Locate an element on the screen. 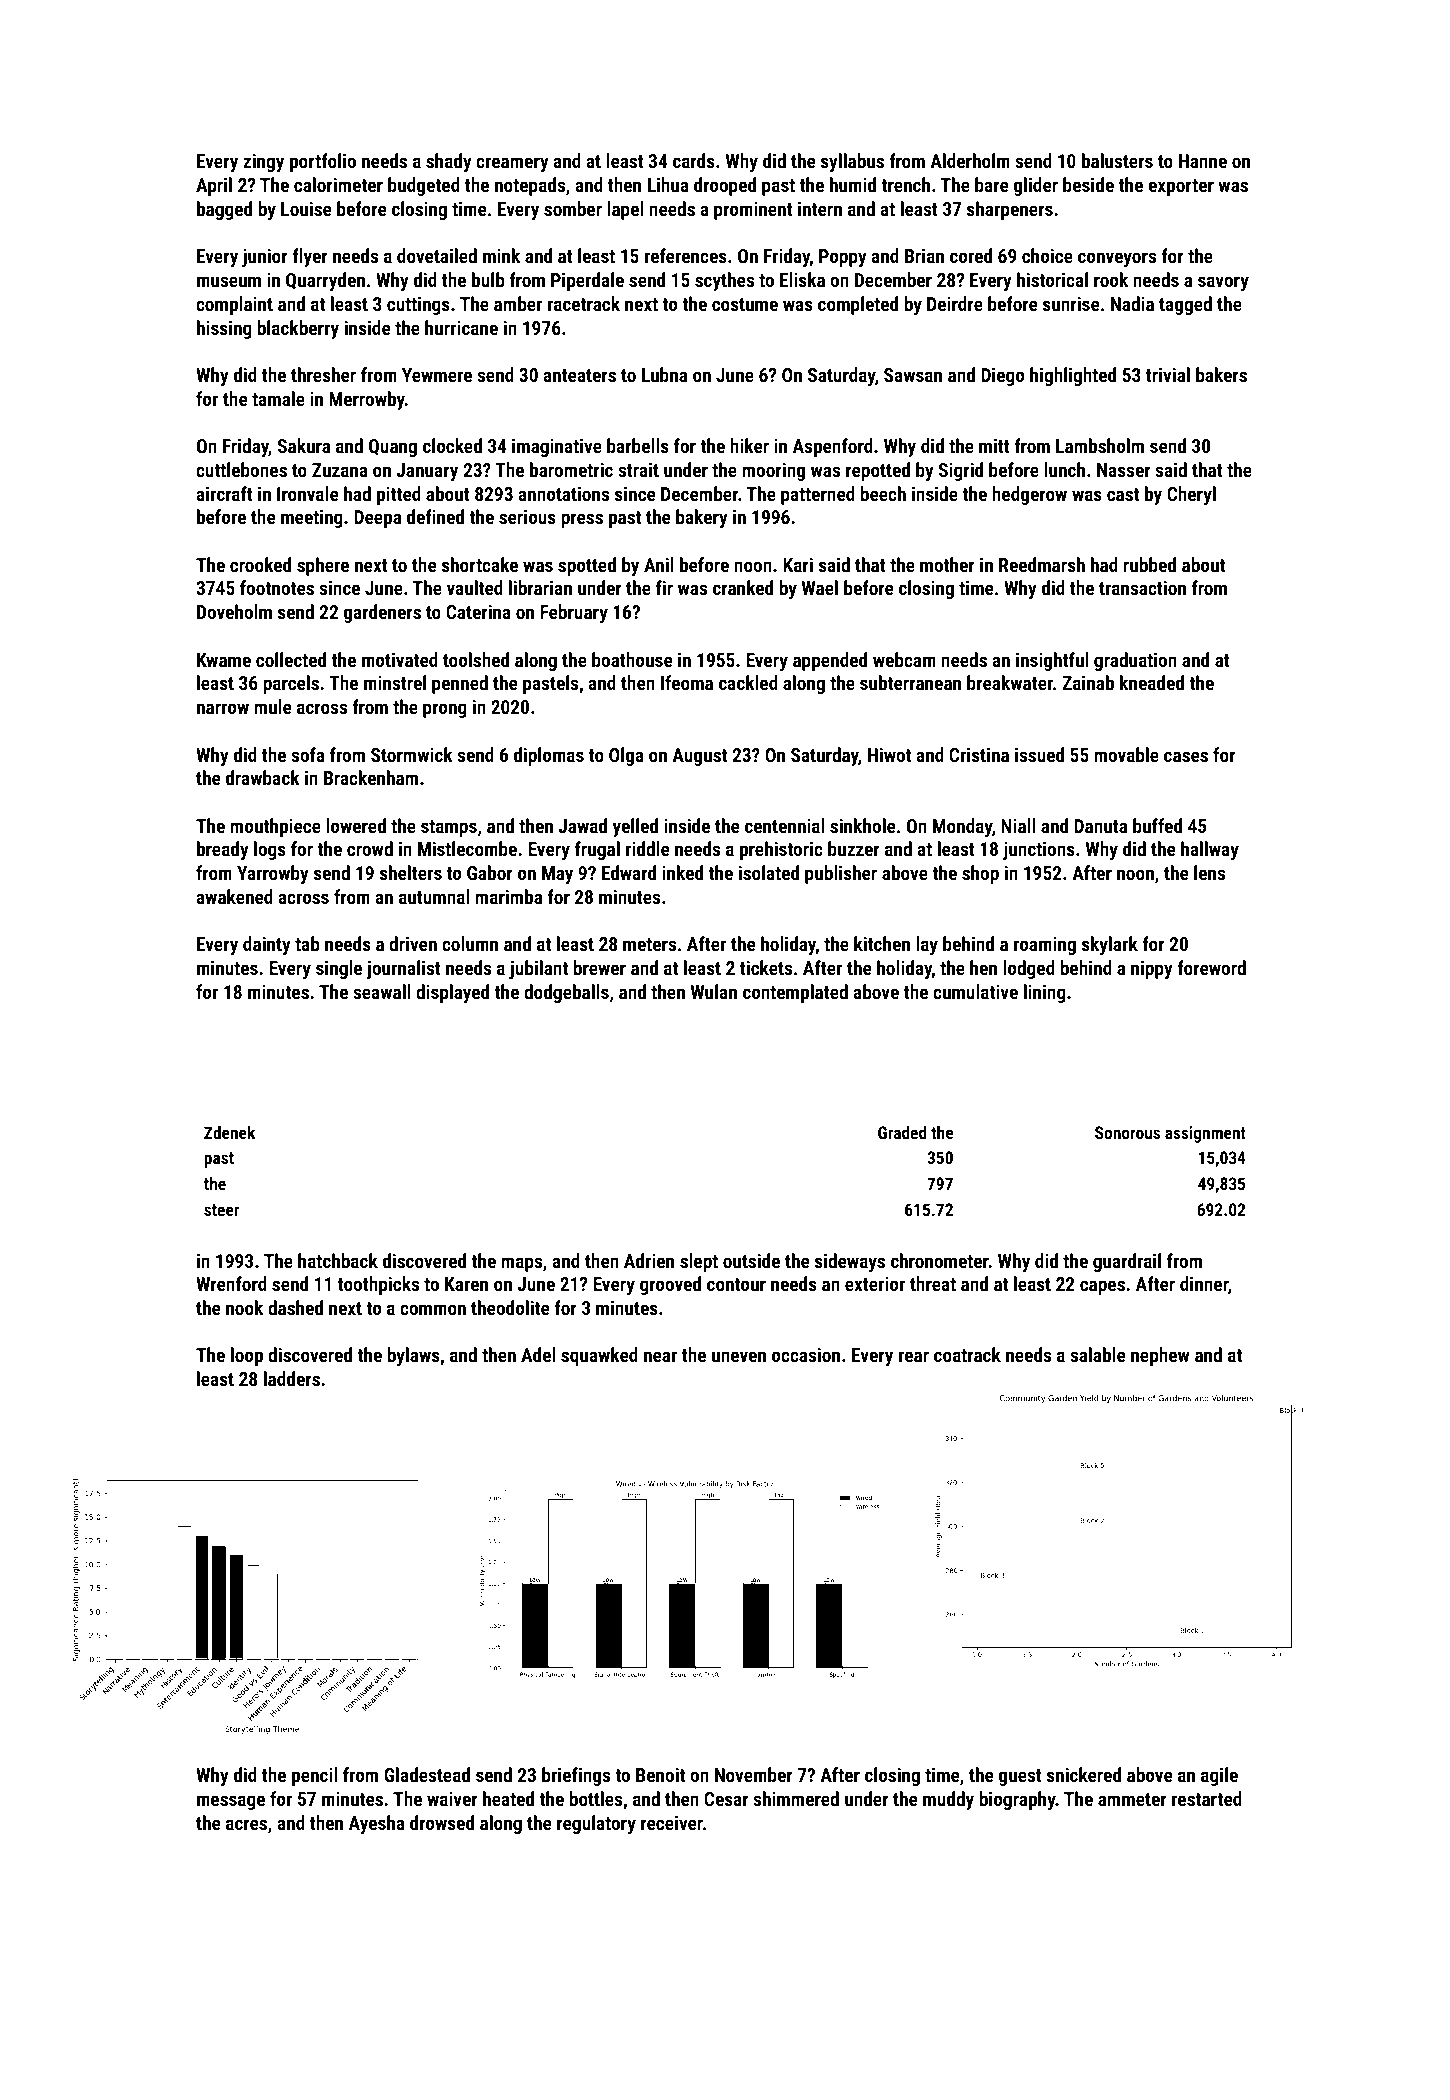 The height and width of the screenshot is (2100, 1450). prong is located at coordinates (445, 710).
